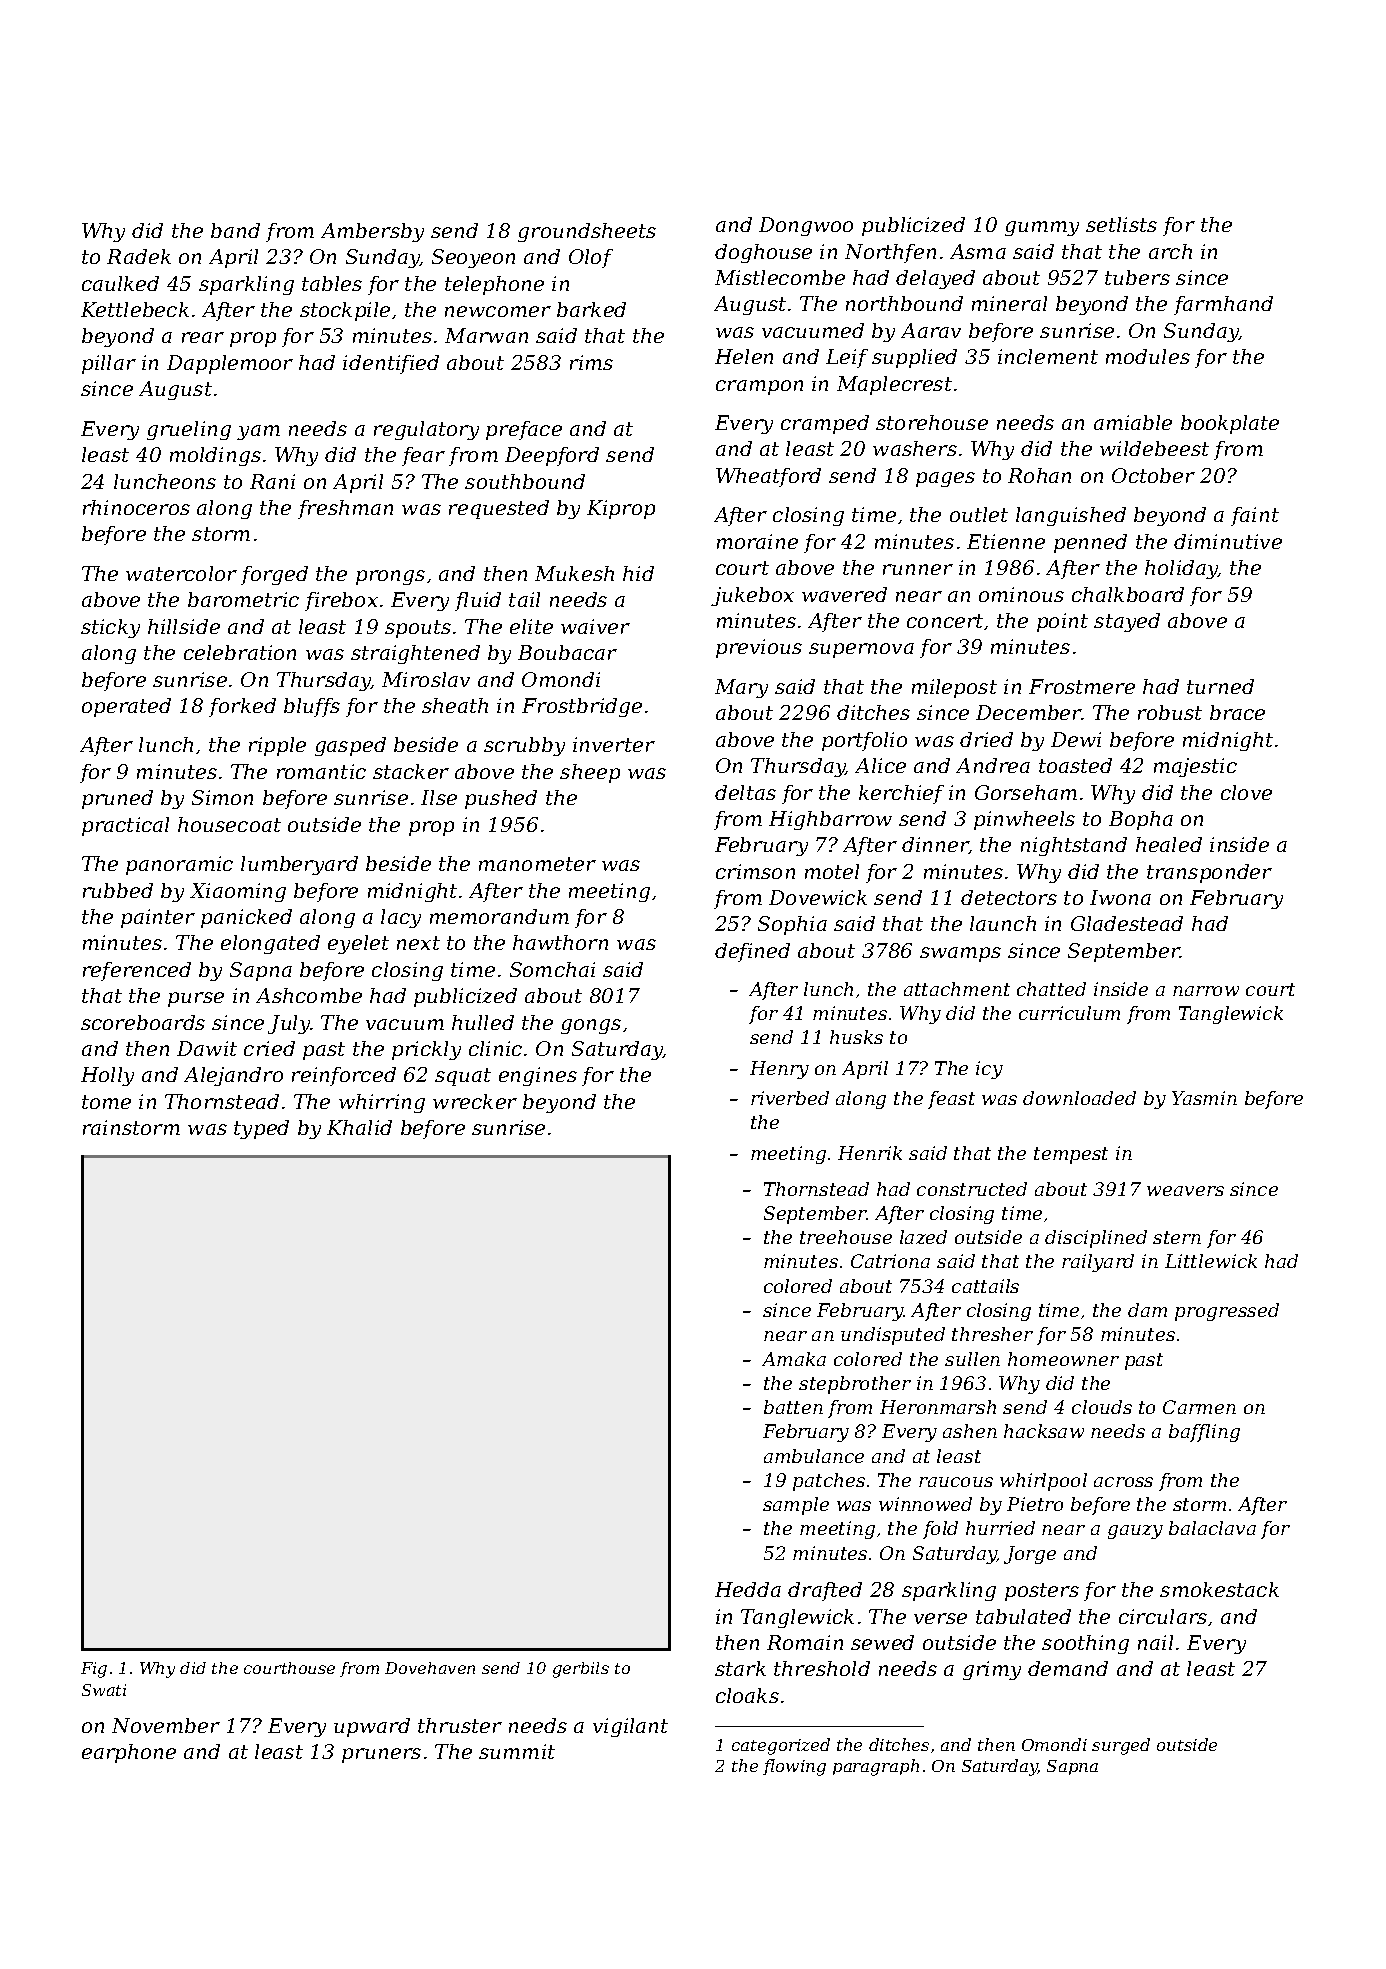 This image has height=1969, width=1386. What do you see at coordinates (430, 1668) in the image?
I see `Dovehaven` at bounding box center [430, 1668].
